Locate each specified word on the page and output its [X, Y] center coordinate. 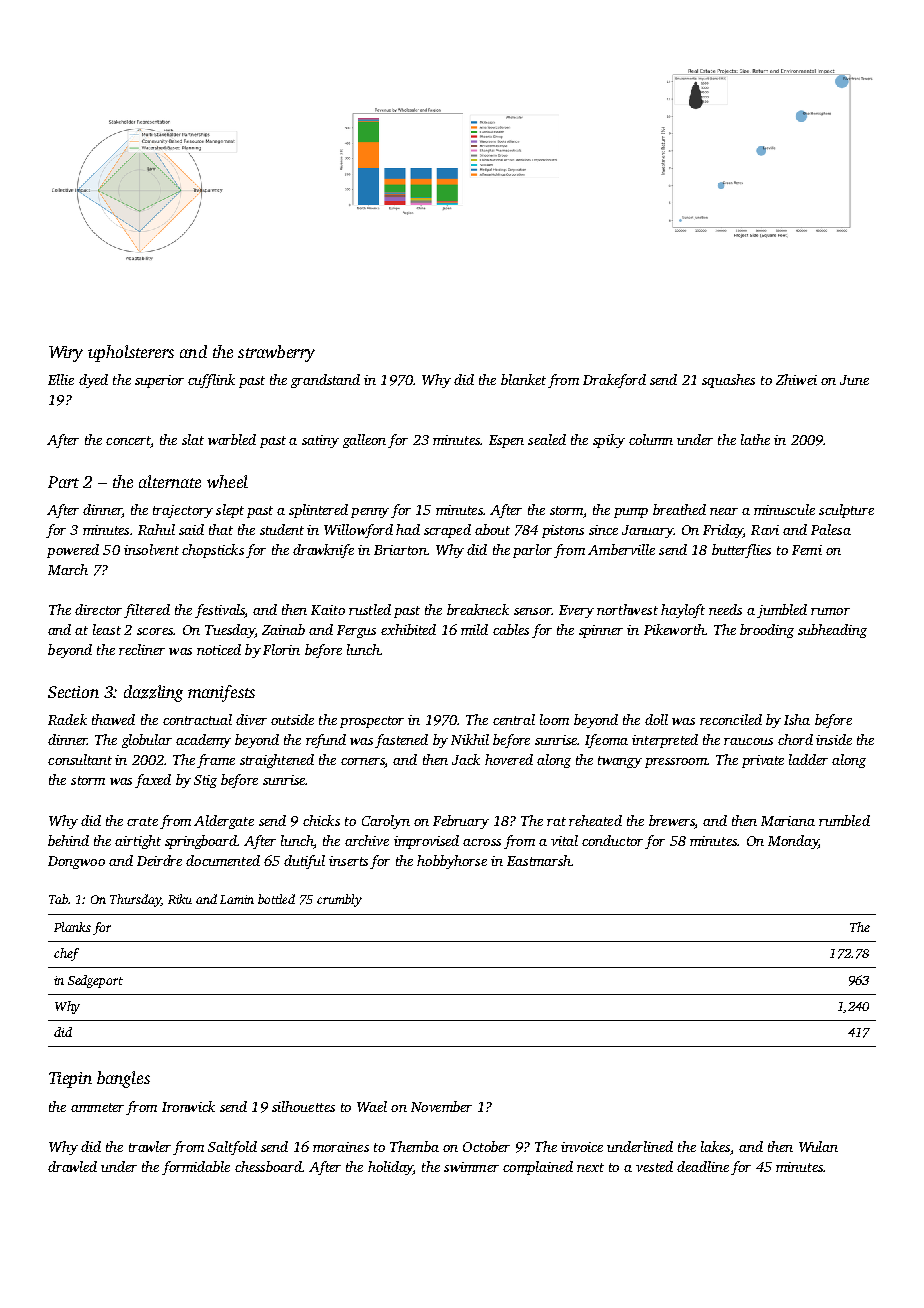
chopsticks [213, 551]
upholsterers [131, 353]
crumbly [339, 900]
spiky [609, 441]
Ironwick [188, 1106]
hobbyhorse [452, 862]
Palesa [831, 529]
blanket [523, 379]
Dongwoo [76, 862]
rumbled [844, 820]
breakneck [478, 609]
